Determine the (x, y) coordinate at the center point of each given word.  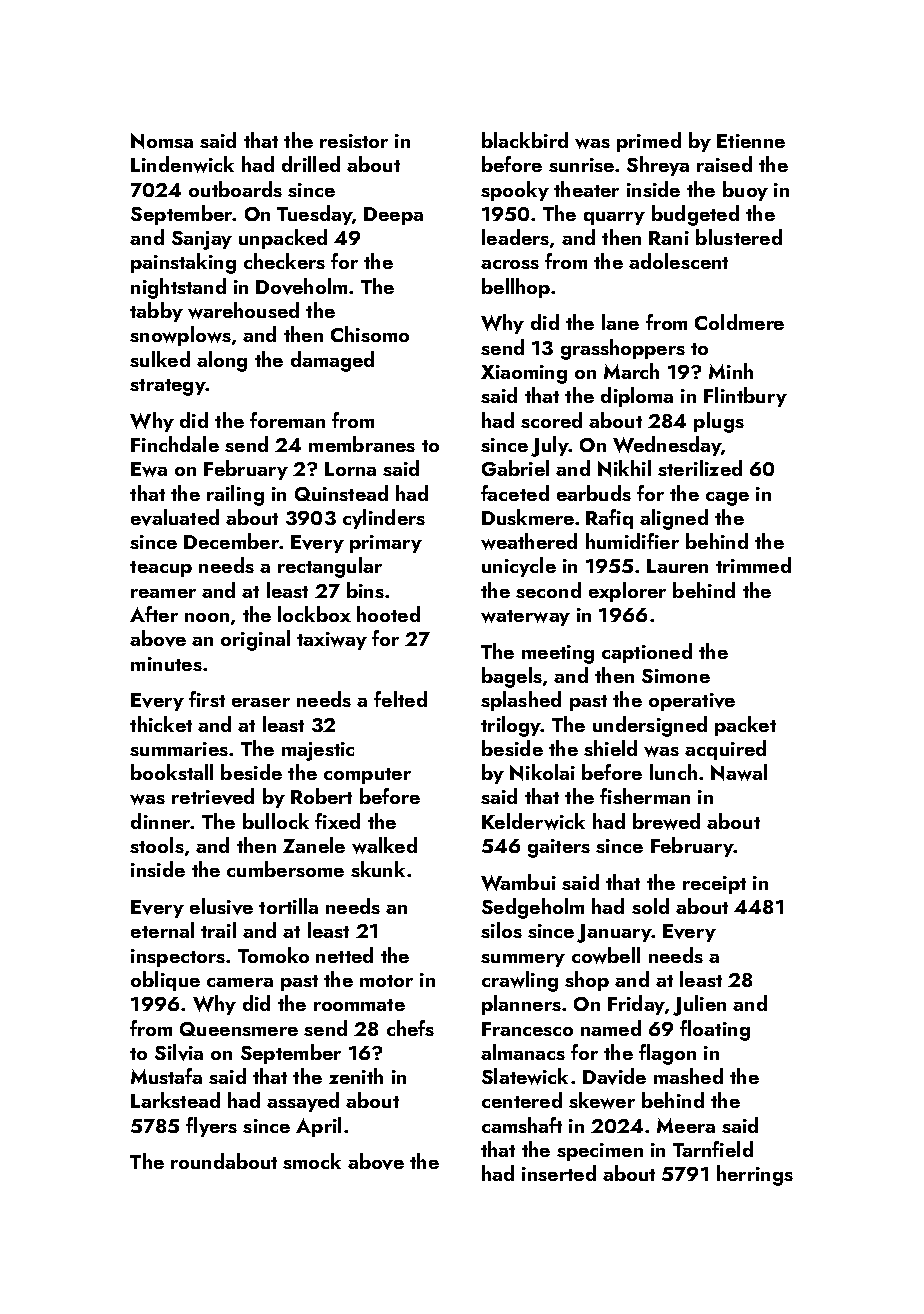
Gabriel (515, 468)
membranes (362, 444)
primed (649, 142)
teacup (161, 569)
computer (367, 776)
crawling (520, 981)
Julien (699, 1005)
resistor (354, 141)
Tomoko (273, 955)
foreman (287, 420)
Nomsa (162, 141)
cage (727, 499)
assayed (303, 1102)
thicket (161, 724)
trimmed (753, 565)
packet (745, 726)
